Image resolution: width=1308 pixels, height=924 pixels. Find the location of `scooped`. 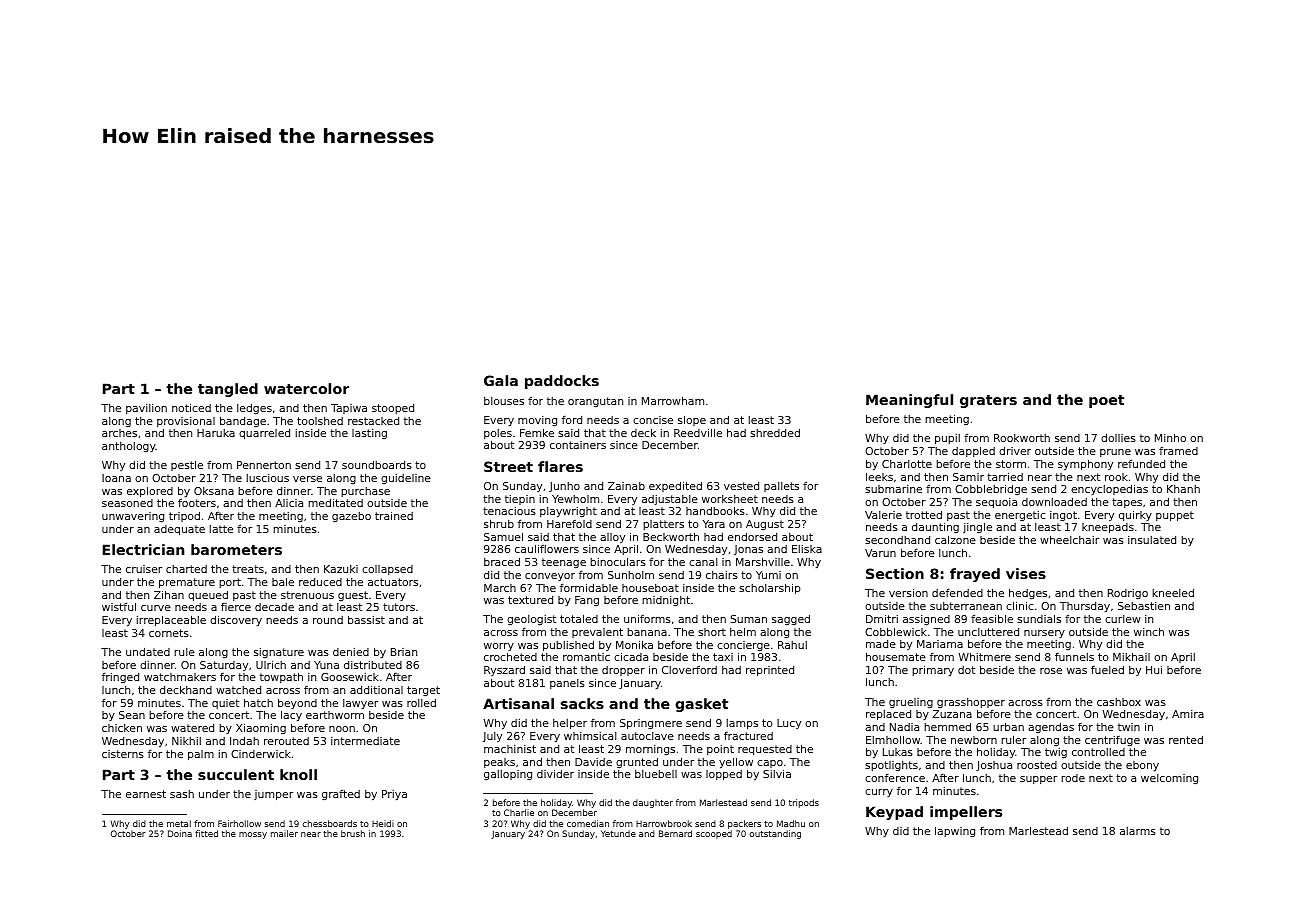

scooped is located at coordinates (714, 834).
